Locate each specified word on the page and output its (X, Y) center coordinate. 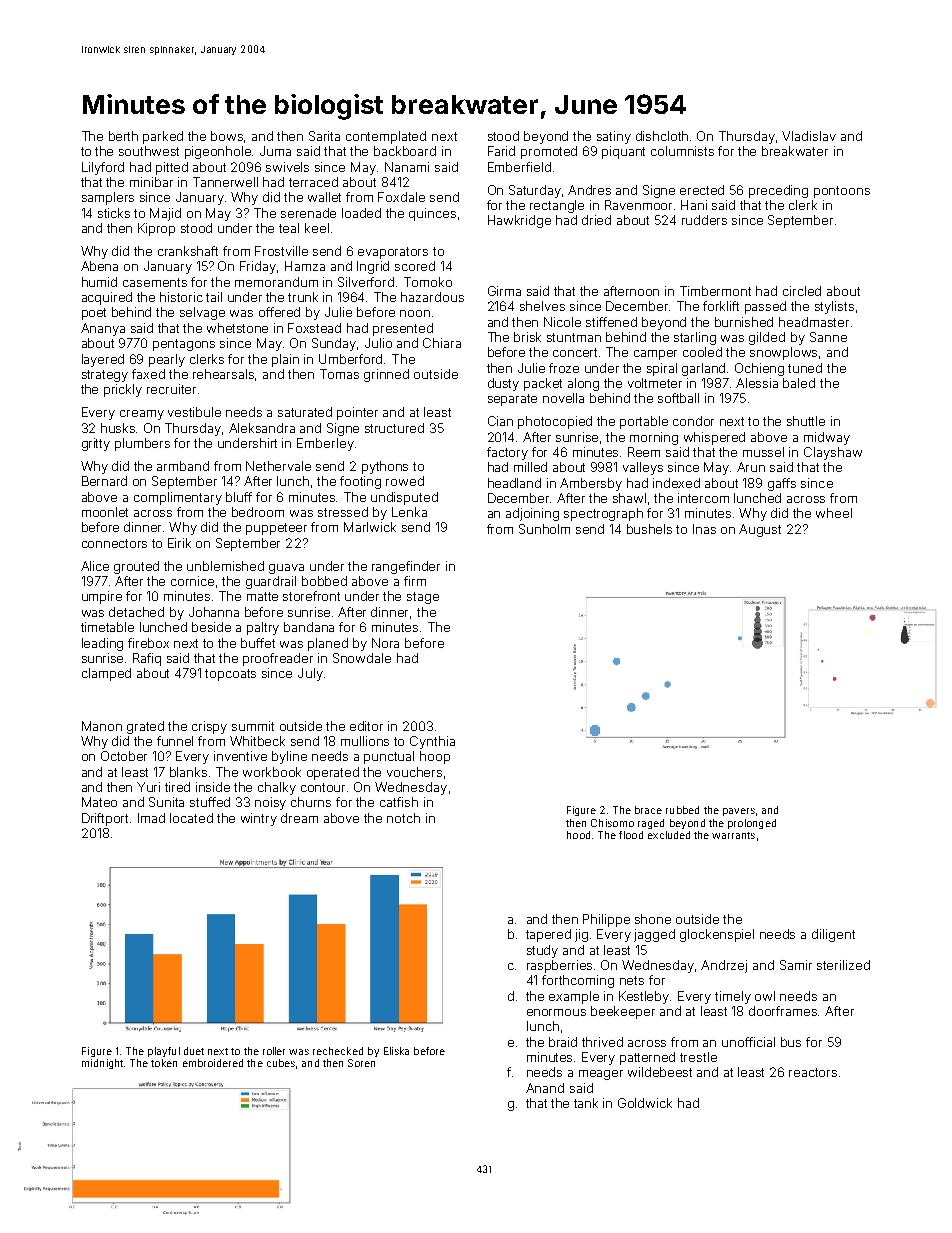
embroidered (213, 1063)
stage (423, 598)
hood (578, 835)
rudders (704, 220)
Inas (704, 529)
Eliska (396, 1051)
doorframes (784, 1011)
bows (227, 136)
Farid (501, 151)
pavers (739, 812)
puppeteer (276, 529)
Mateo (99, 802)
